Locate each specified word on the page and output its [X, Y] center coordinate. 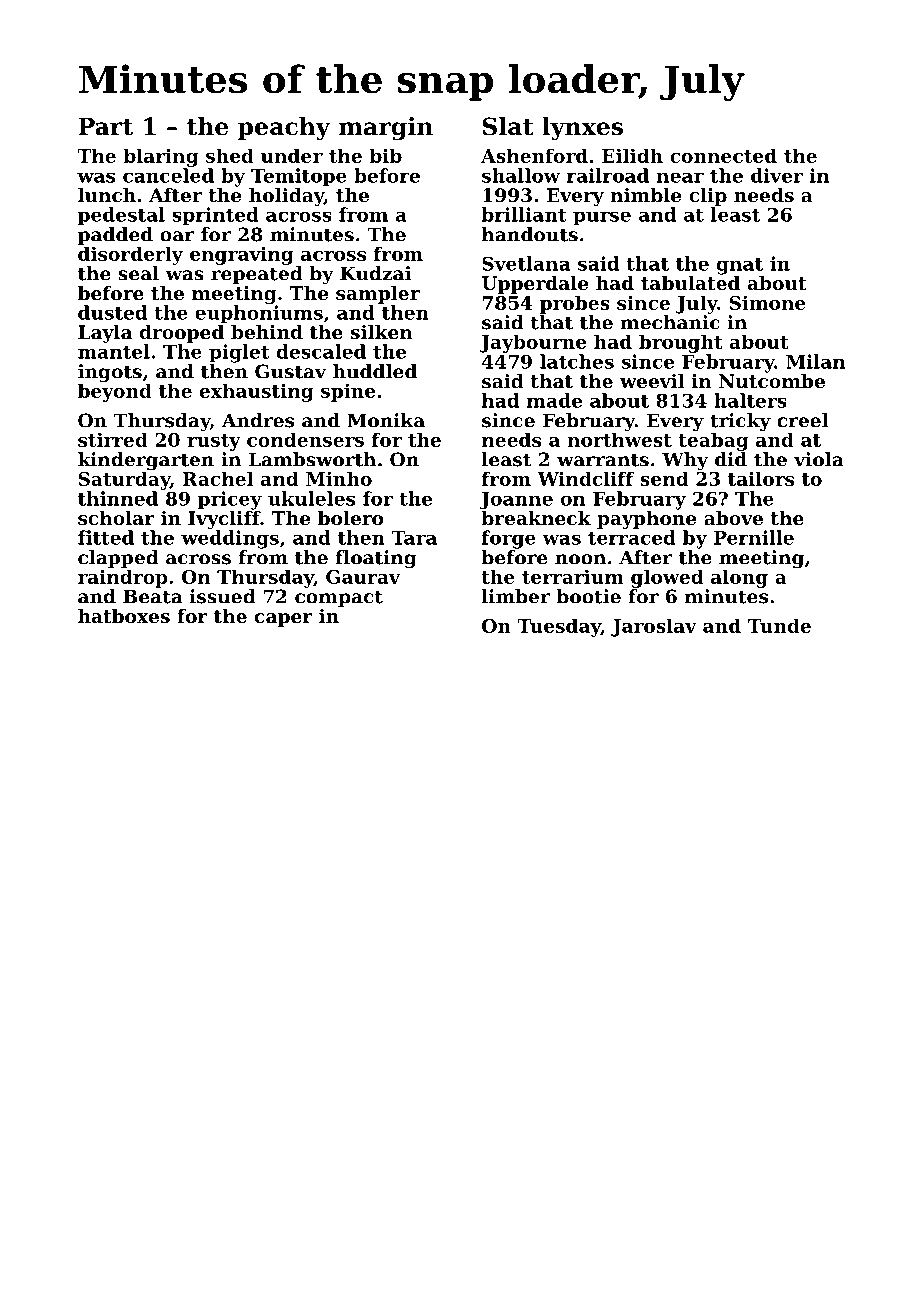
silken [382, 332]
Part [105, 126]
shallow [521, 175]
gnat [740, 266]
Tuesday [559, 627]
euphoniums [259, 314]
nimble [645, 195]
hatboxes [124, 616]
